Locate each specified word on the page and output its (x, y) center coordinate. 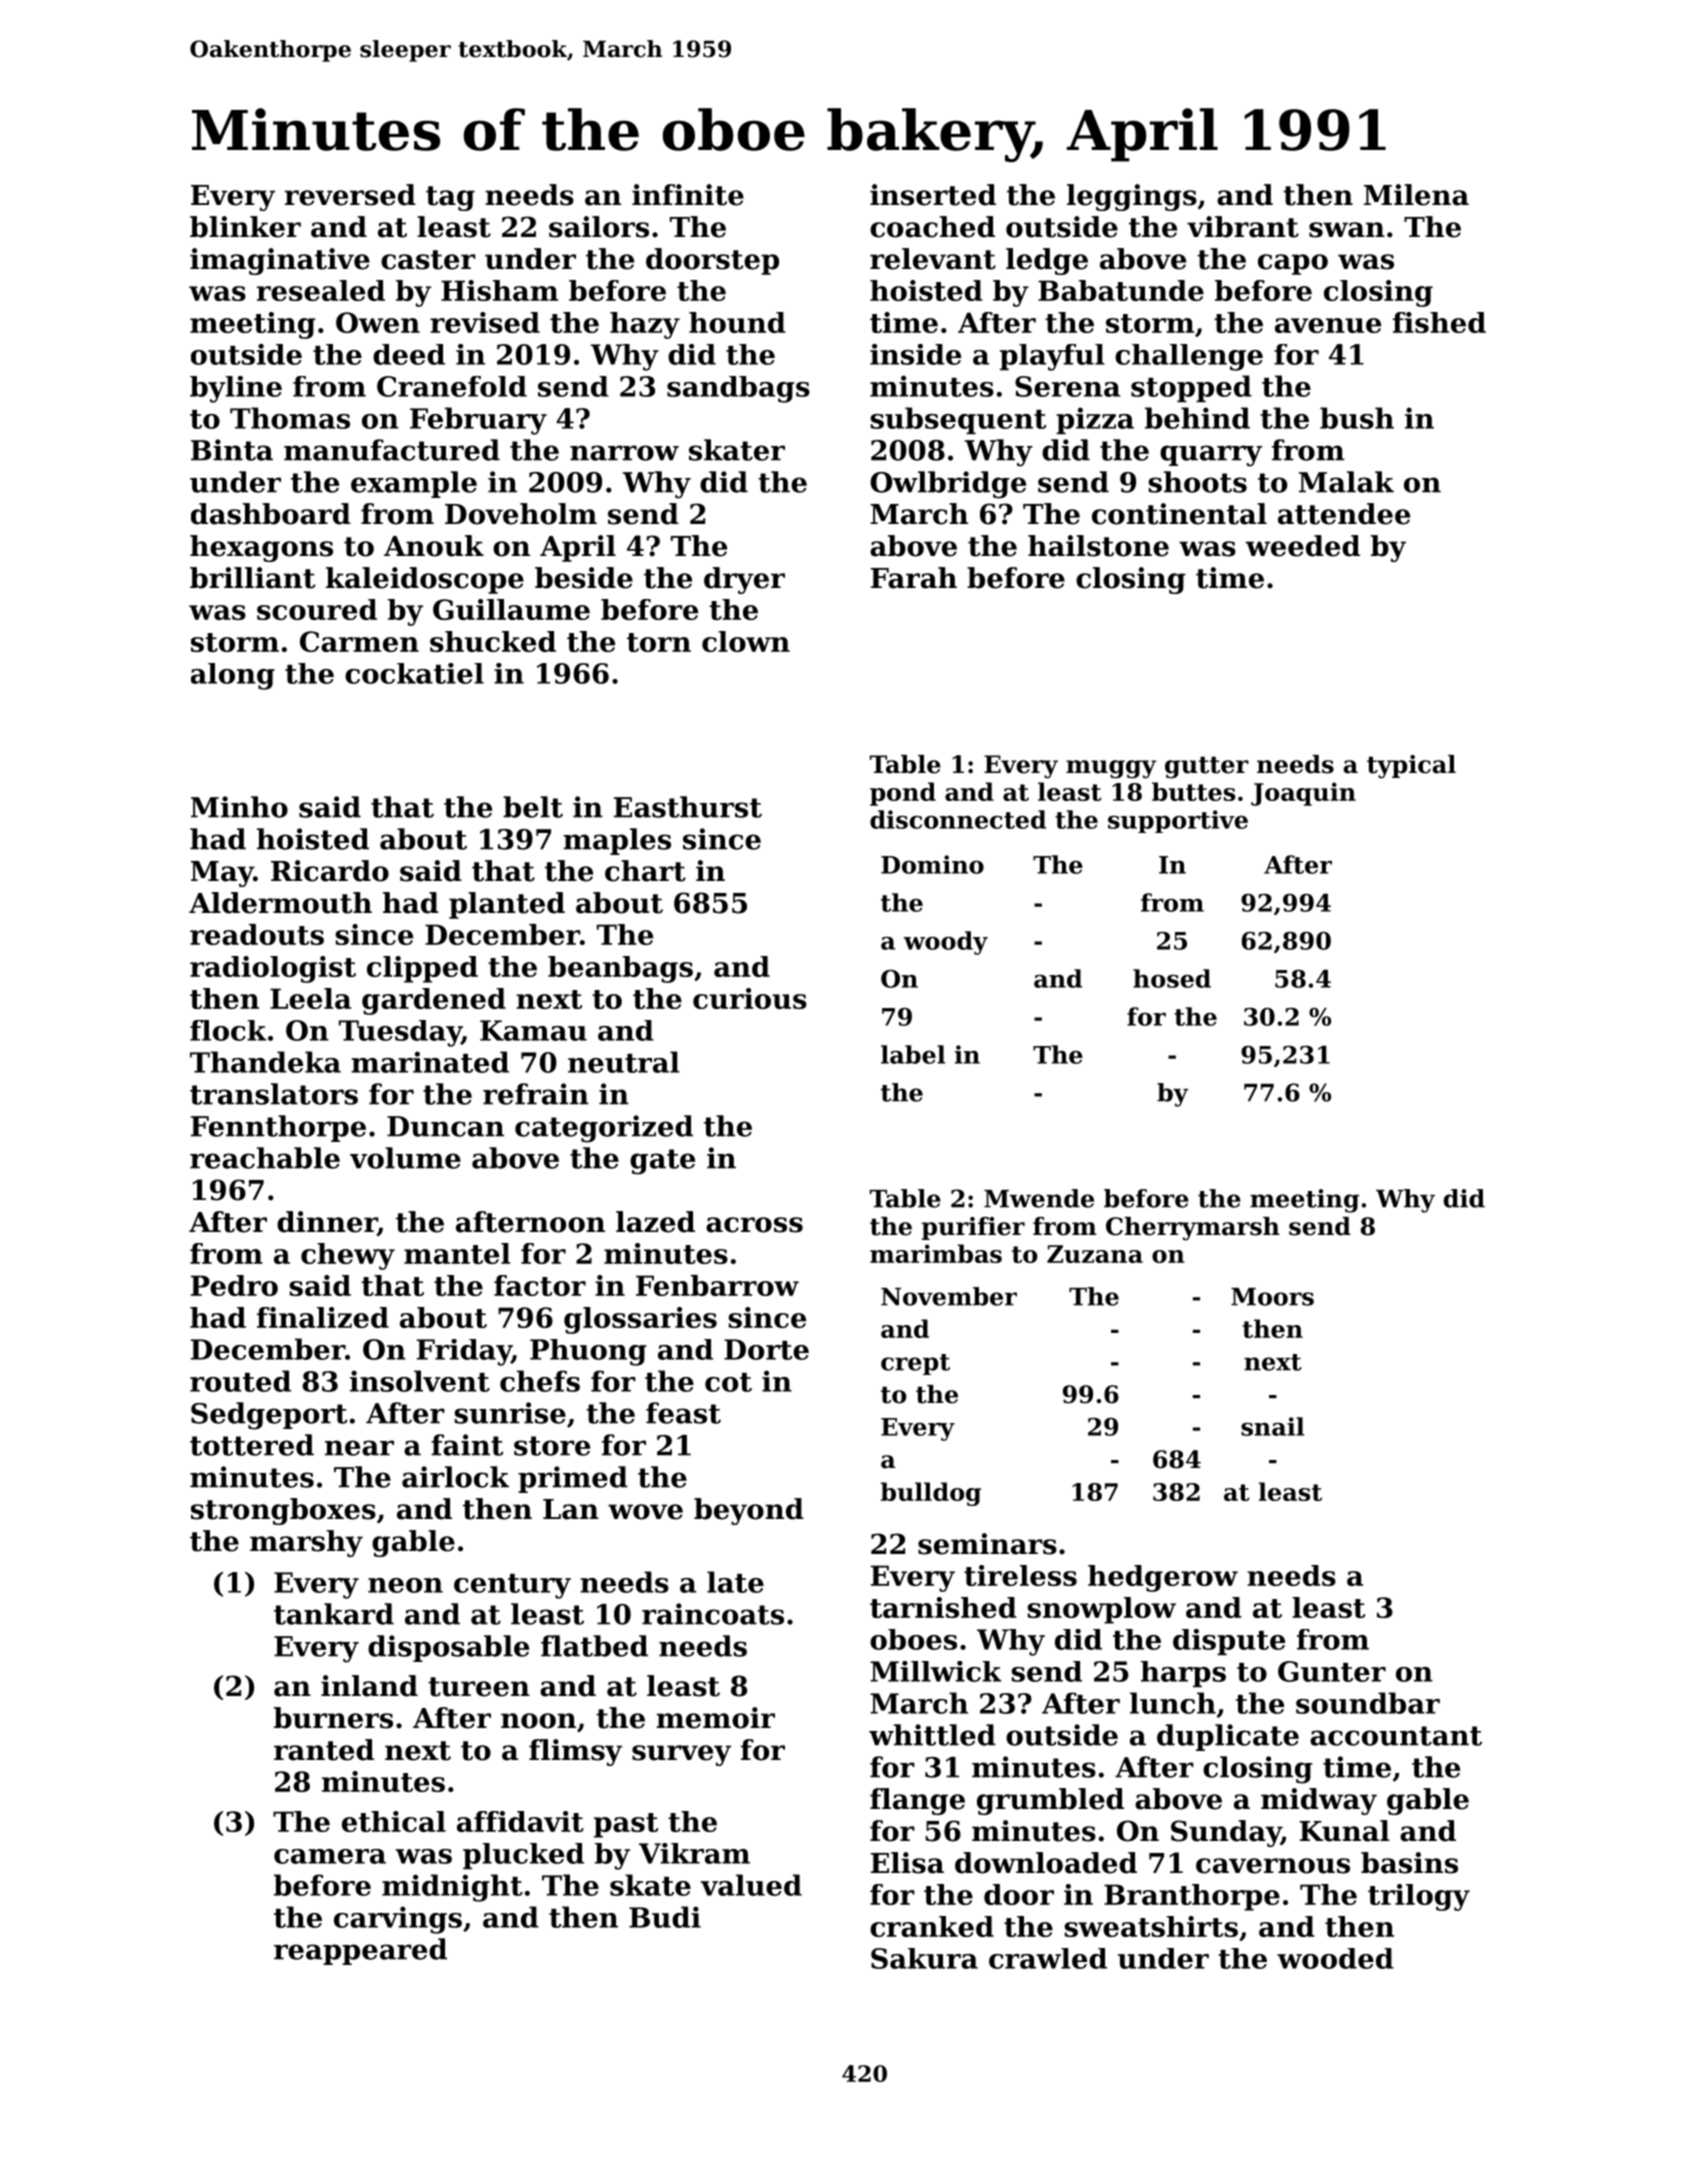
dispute (1229, 1642)
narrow (624, 453)
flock (228, 1030)
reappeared (360, 1951)
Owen (378, 322)
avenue (1328, 325)
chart (645, 871)
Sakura (924, 1958)
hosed (1172, 978)
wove (645, 1512)
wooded (1335, 1958)
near (359, 1448)
